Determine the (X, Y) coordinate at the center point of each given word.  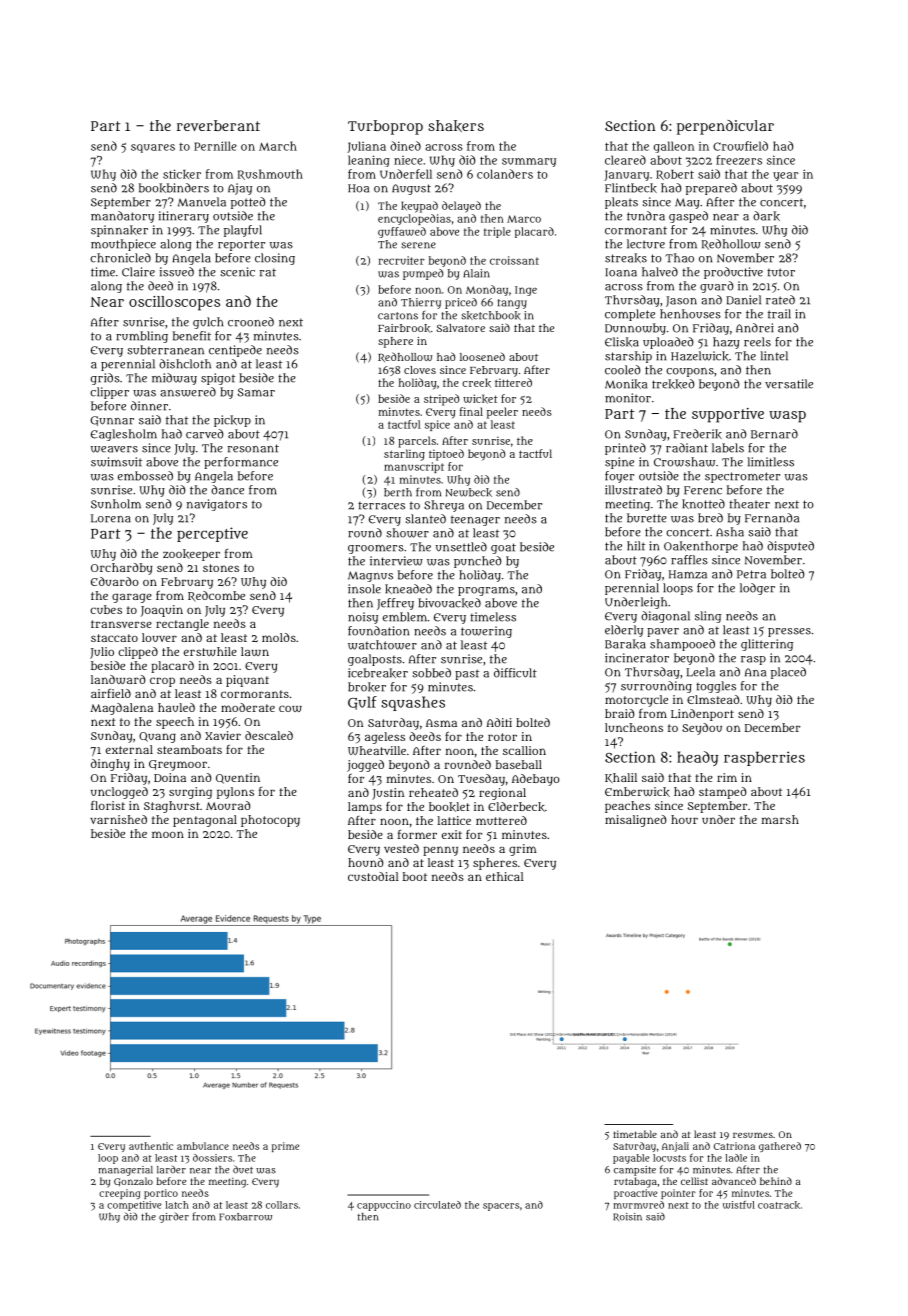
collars (282, 1205)
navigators (217, 505)
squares (153, 148)
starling (404, 455)
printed (625, 449)
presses (789, 632)
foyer (619, 477)
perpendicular (725, 127)
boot (415, 876)
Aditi (499, 722)
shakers (456, 126)
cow (290, 708)
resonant (253, 448)
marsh (780, 819)
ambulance (203, 1146)
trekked (673, 384)
